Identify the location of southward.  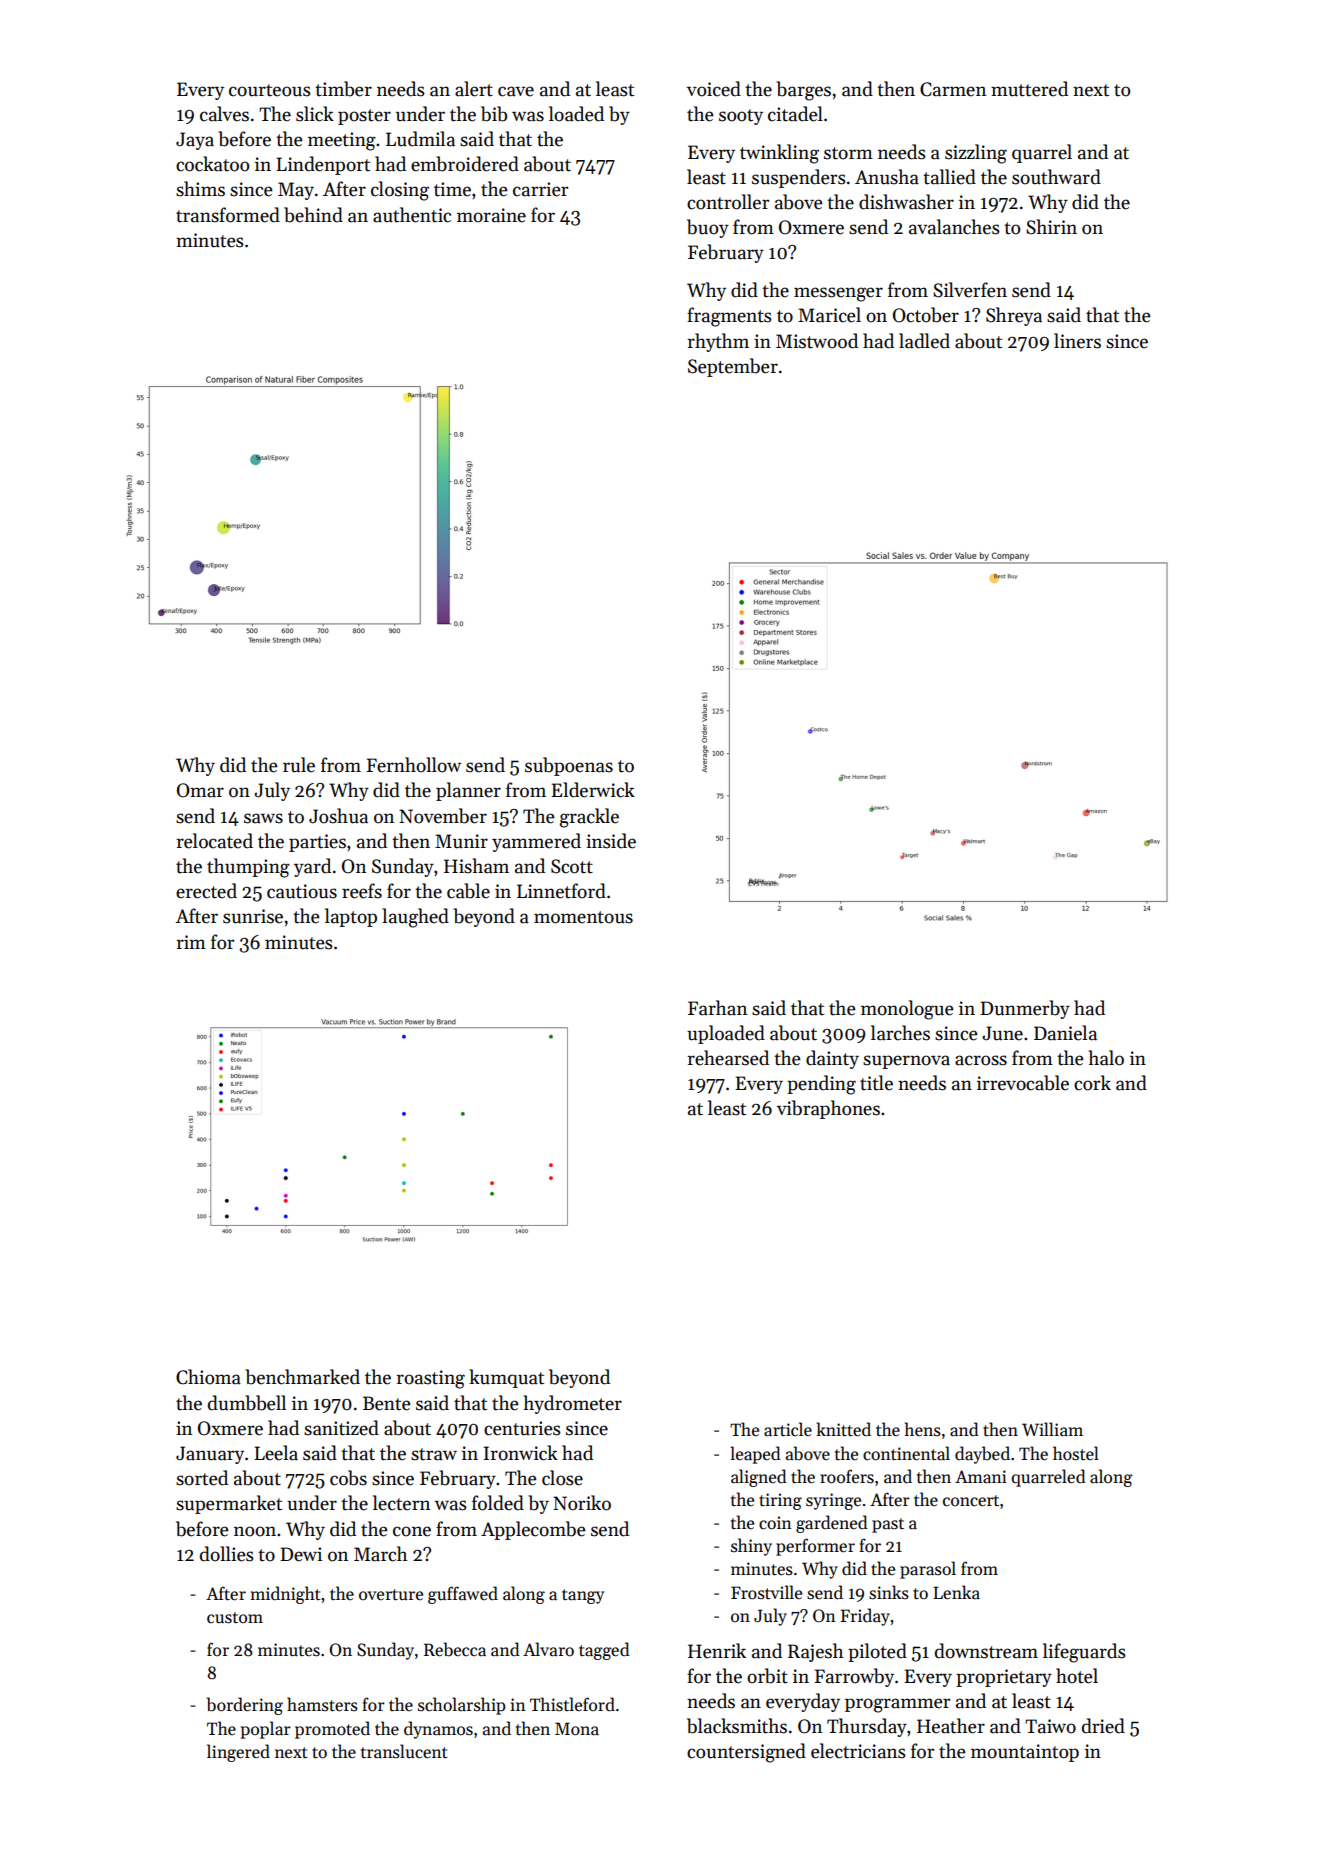
(1056, 177).
